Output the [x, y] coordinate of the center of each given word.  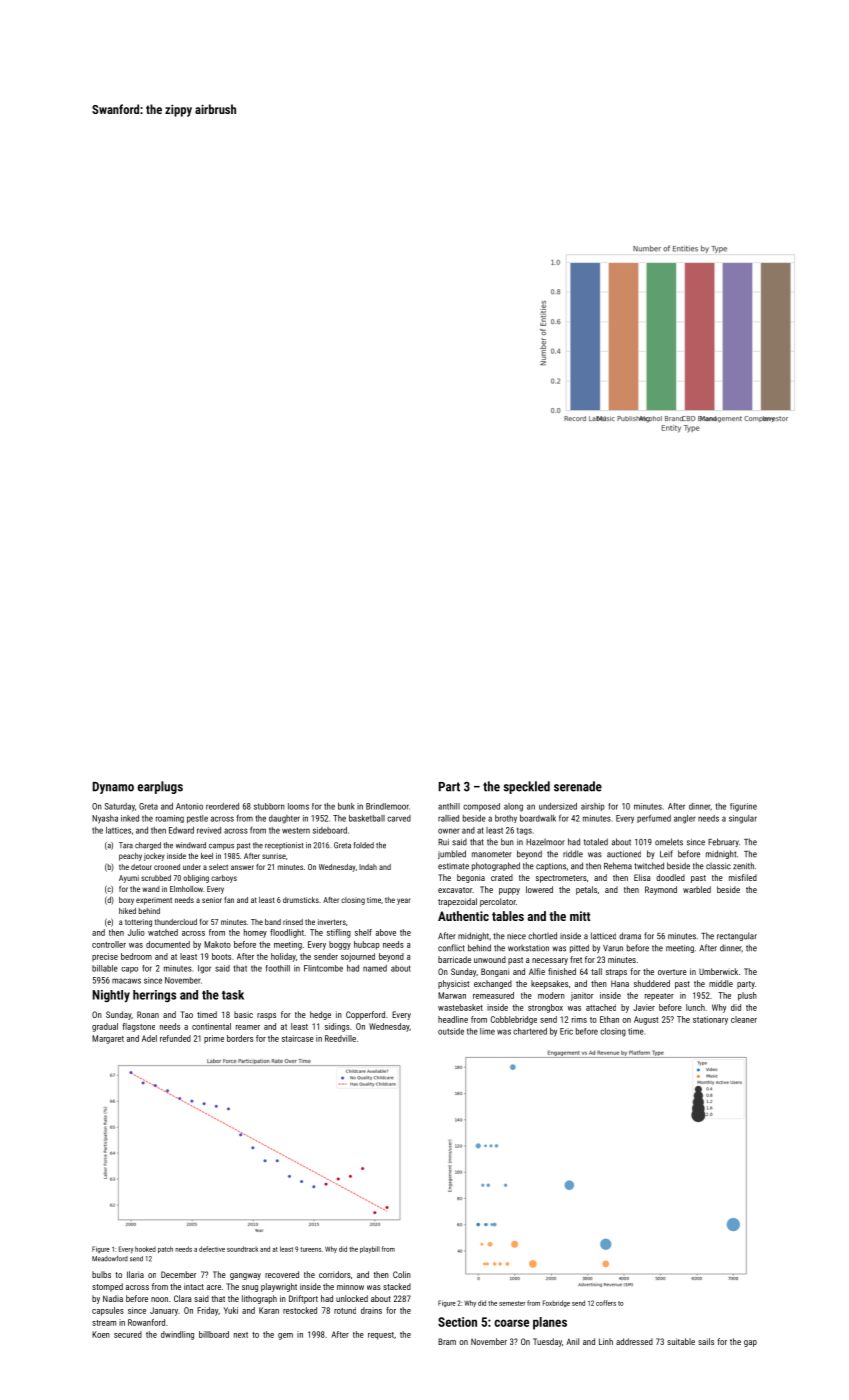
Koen [101, 1334]
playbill [370, 1249]
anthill [449, 806]
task [233, 995]
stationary [710, 1020]
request [381, 1336]
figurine [743, 807]
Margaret [108, 1039]
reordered [222, 806]
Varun [613, 948]
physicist [453, 984]
